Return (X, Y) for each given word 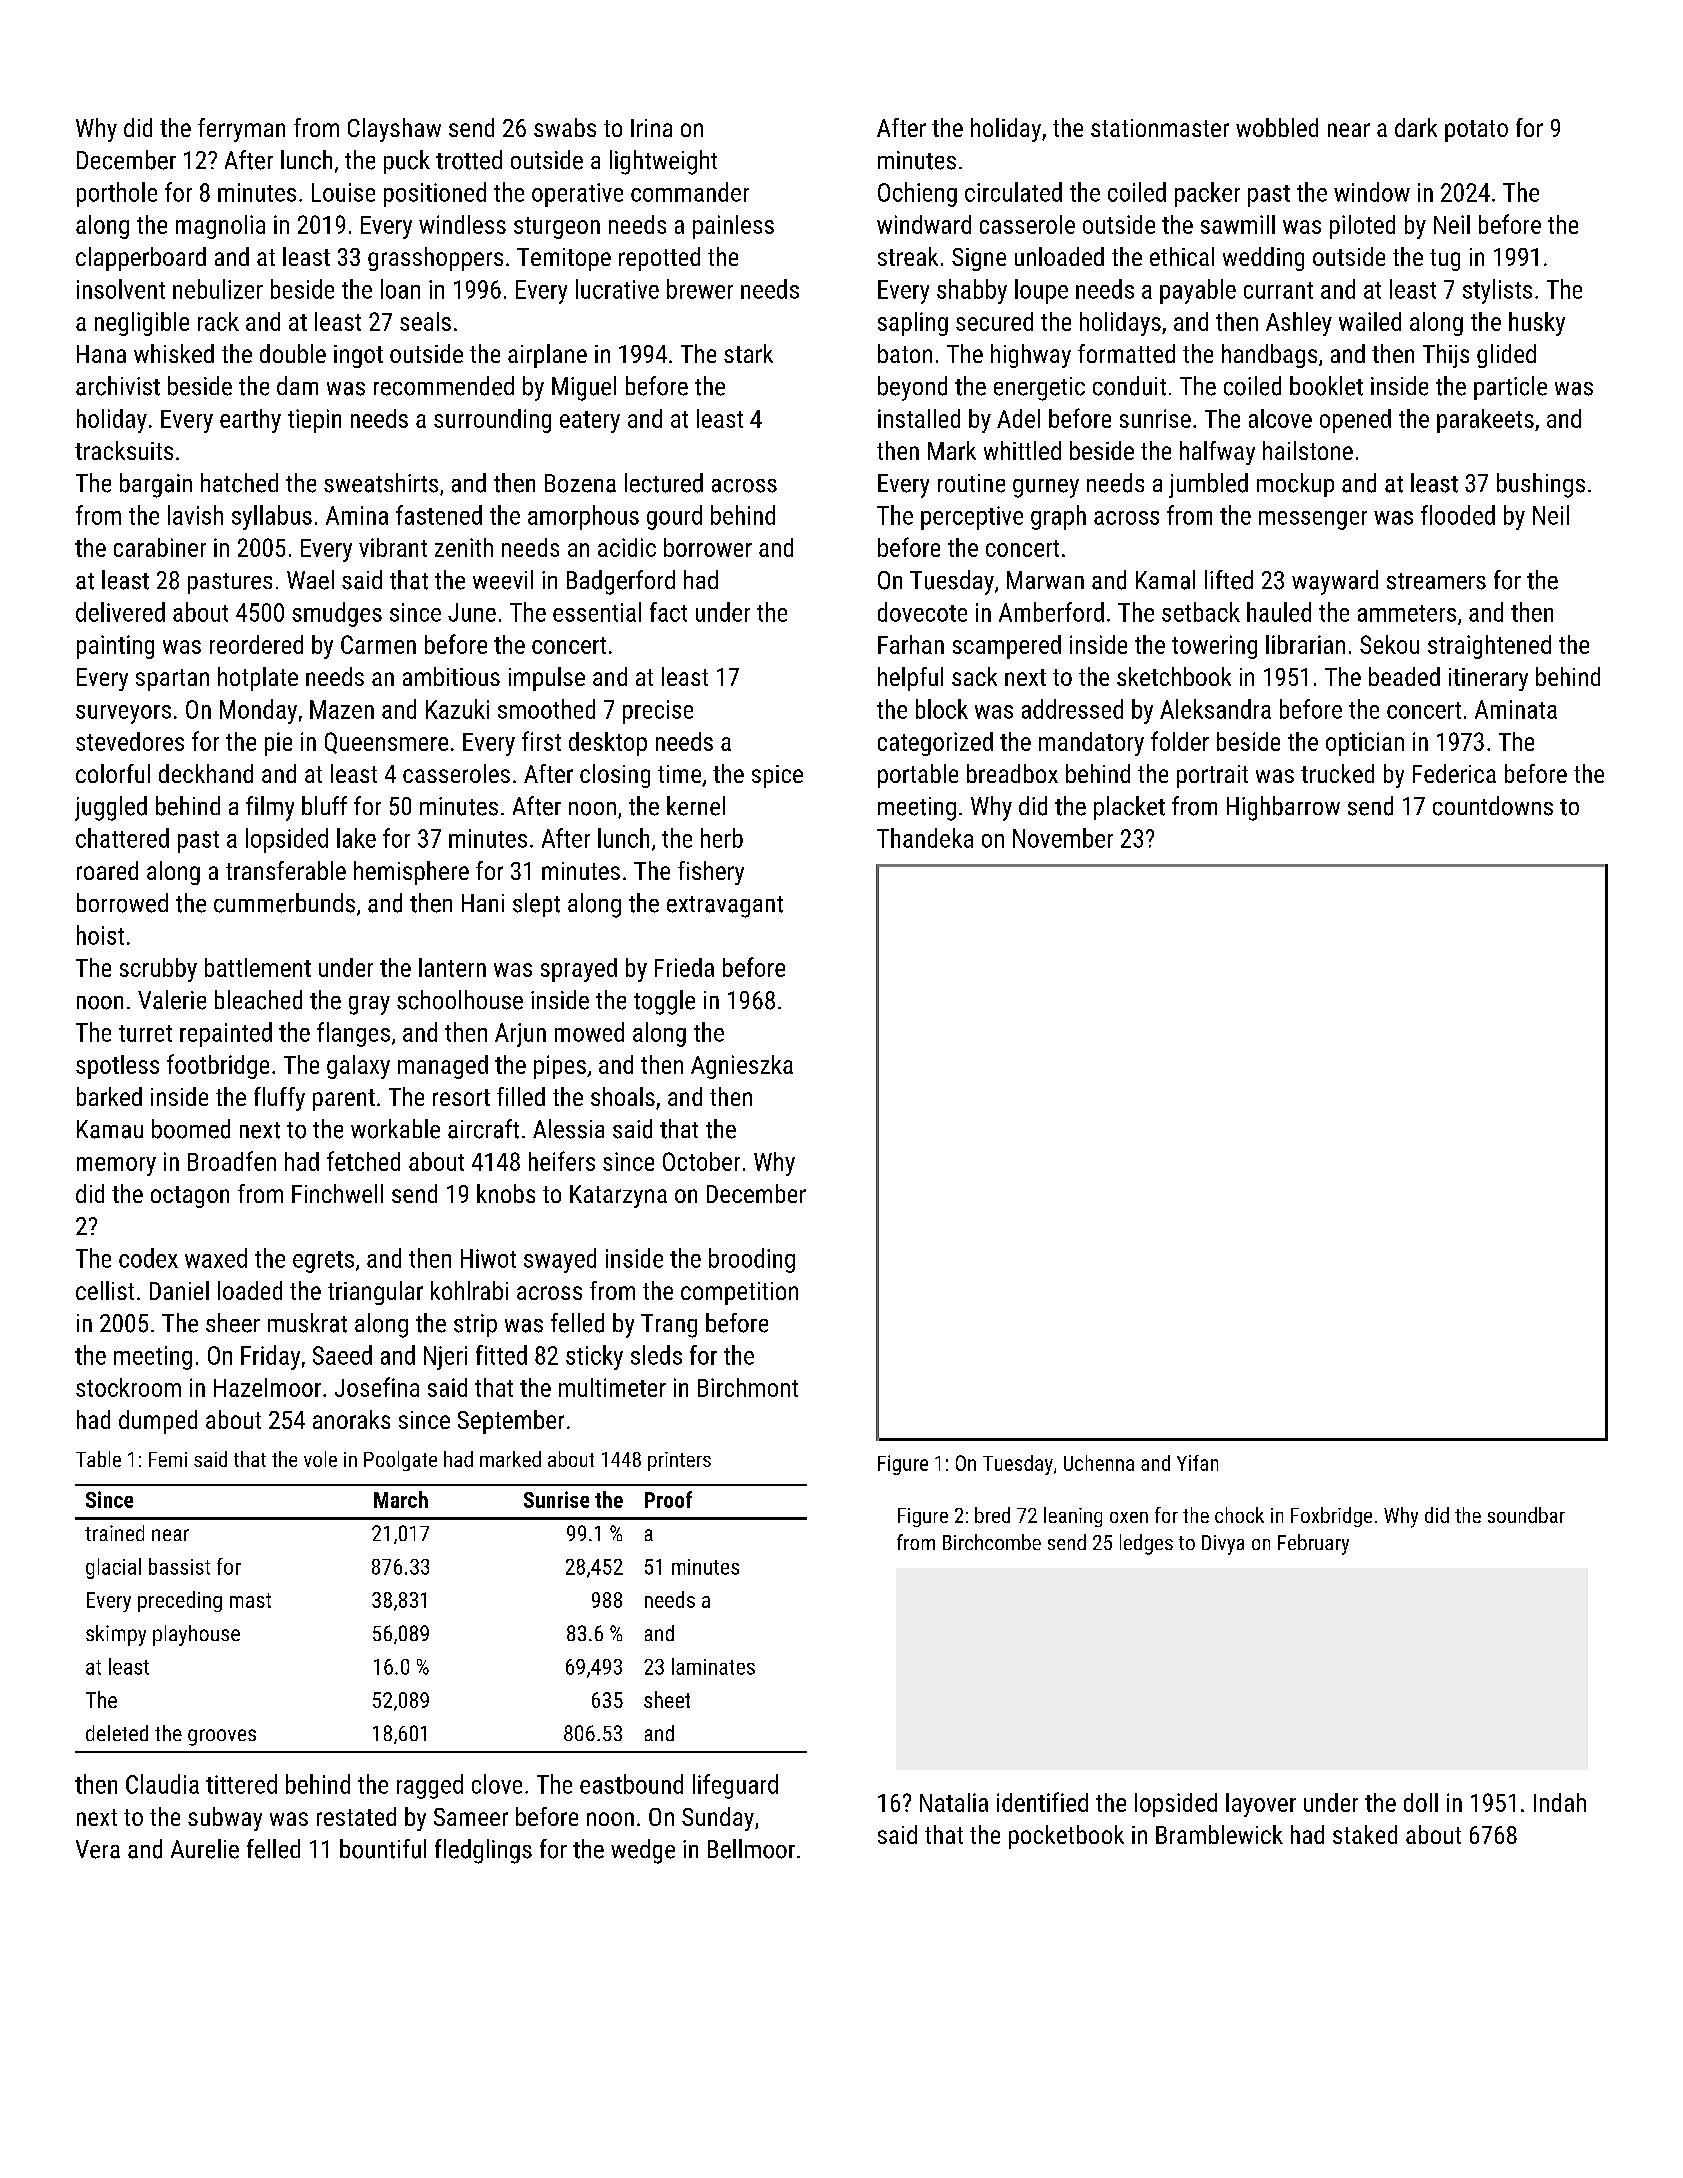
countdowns (1493, 806)
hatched (239, 483)
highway (1031, 356)
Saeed (342, 1355)
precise (658, 712)
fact (668, 612)
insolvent (121, 289)
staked (1365, 1834)
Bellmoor (751, 1849)
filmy (270, 808)
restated (356, 1816)
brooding (752, 1260)
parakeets (1485, 421)
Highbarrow (1283, 808)
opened (1355, 421)
